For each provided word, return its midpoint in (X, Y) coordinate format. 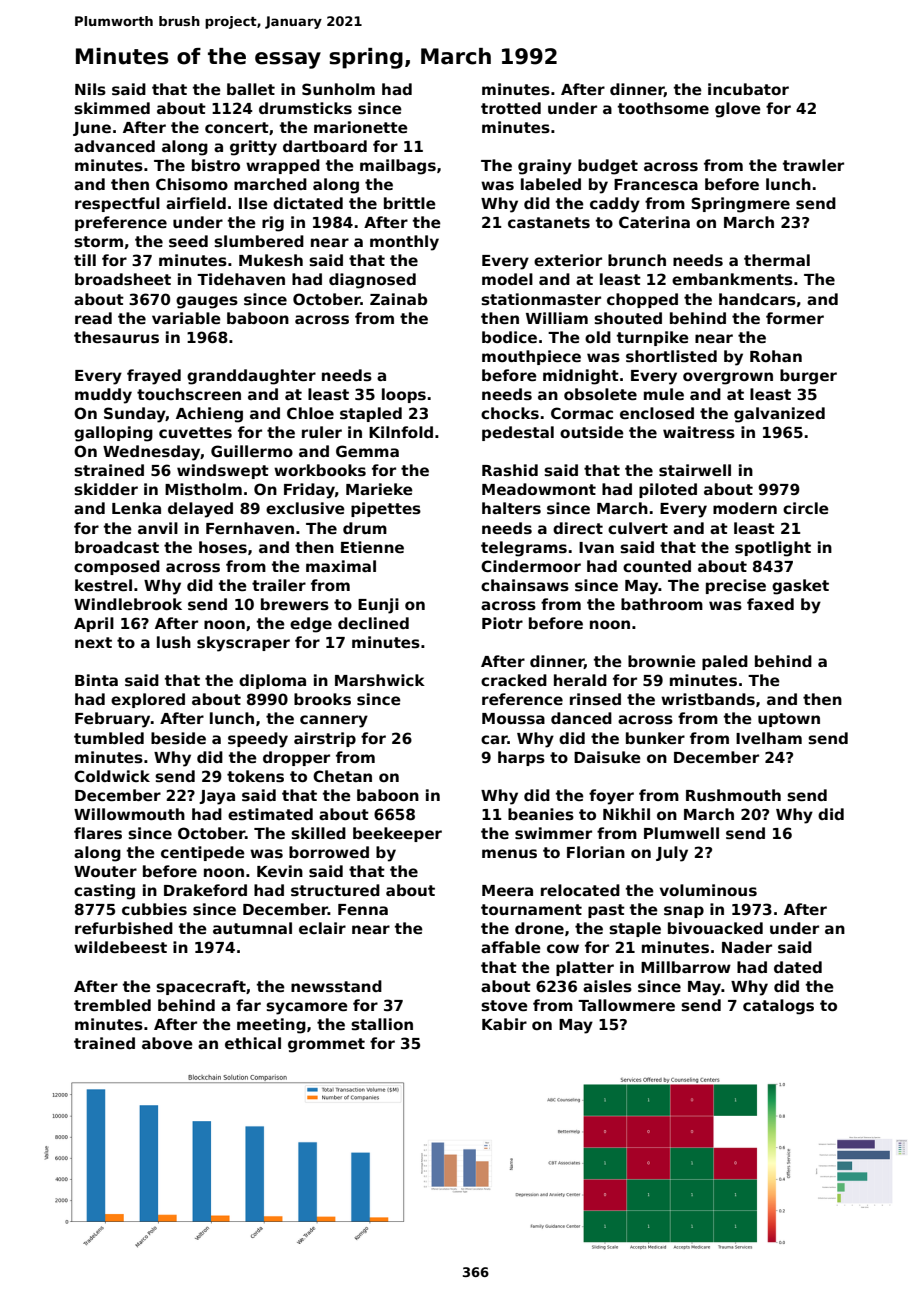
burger (808, 377)
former (795, 318)
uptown (789, 720)
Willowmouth (129, 814)
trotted (511, 108)
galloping (113, 434)
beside (178, 738)
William (557, 318)
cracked (514, 680)
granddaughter (251, 377)
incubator (748, 89)
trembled (112, 1005)
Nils (90, 89)
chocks (510, 413)
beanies (541, 814)
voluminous (708, 890)
